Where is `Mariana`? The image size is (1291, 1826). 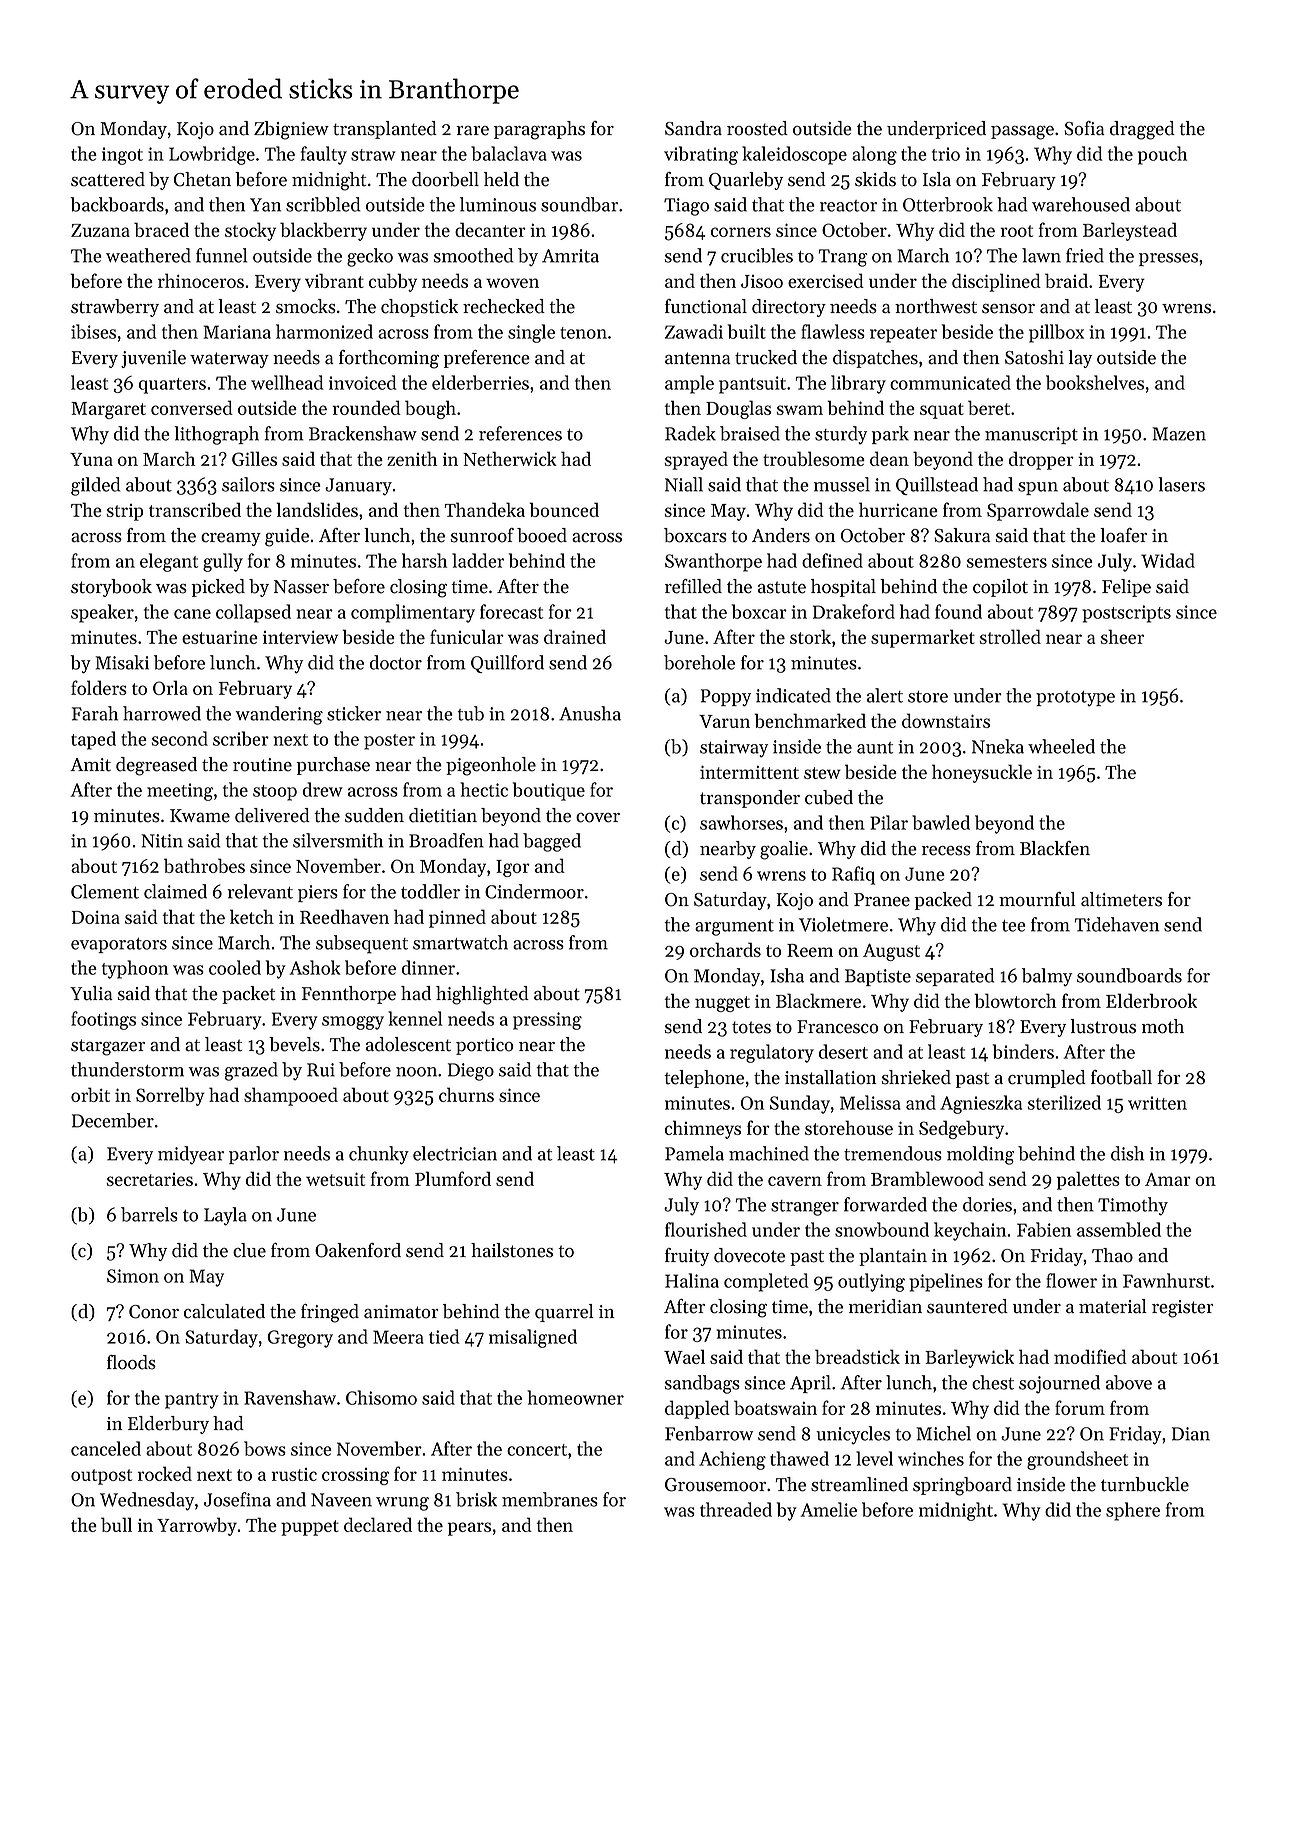
Mariana is located at coordinates (237, 332).
